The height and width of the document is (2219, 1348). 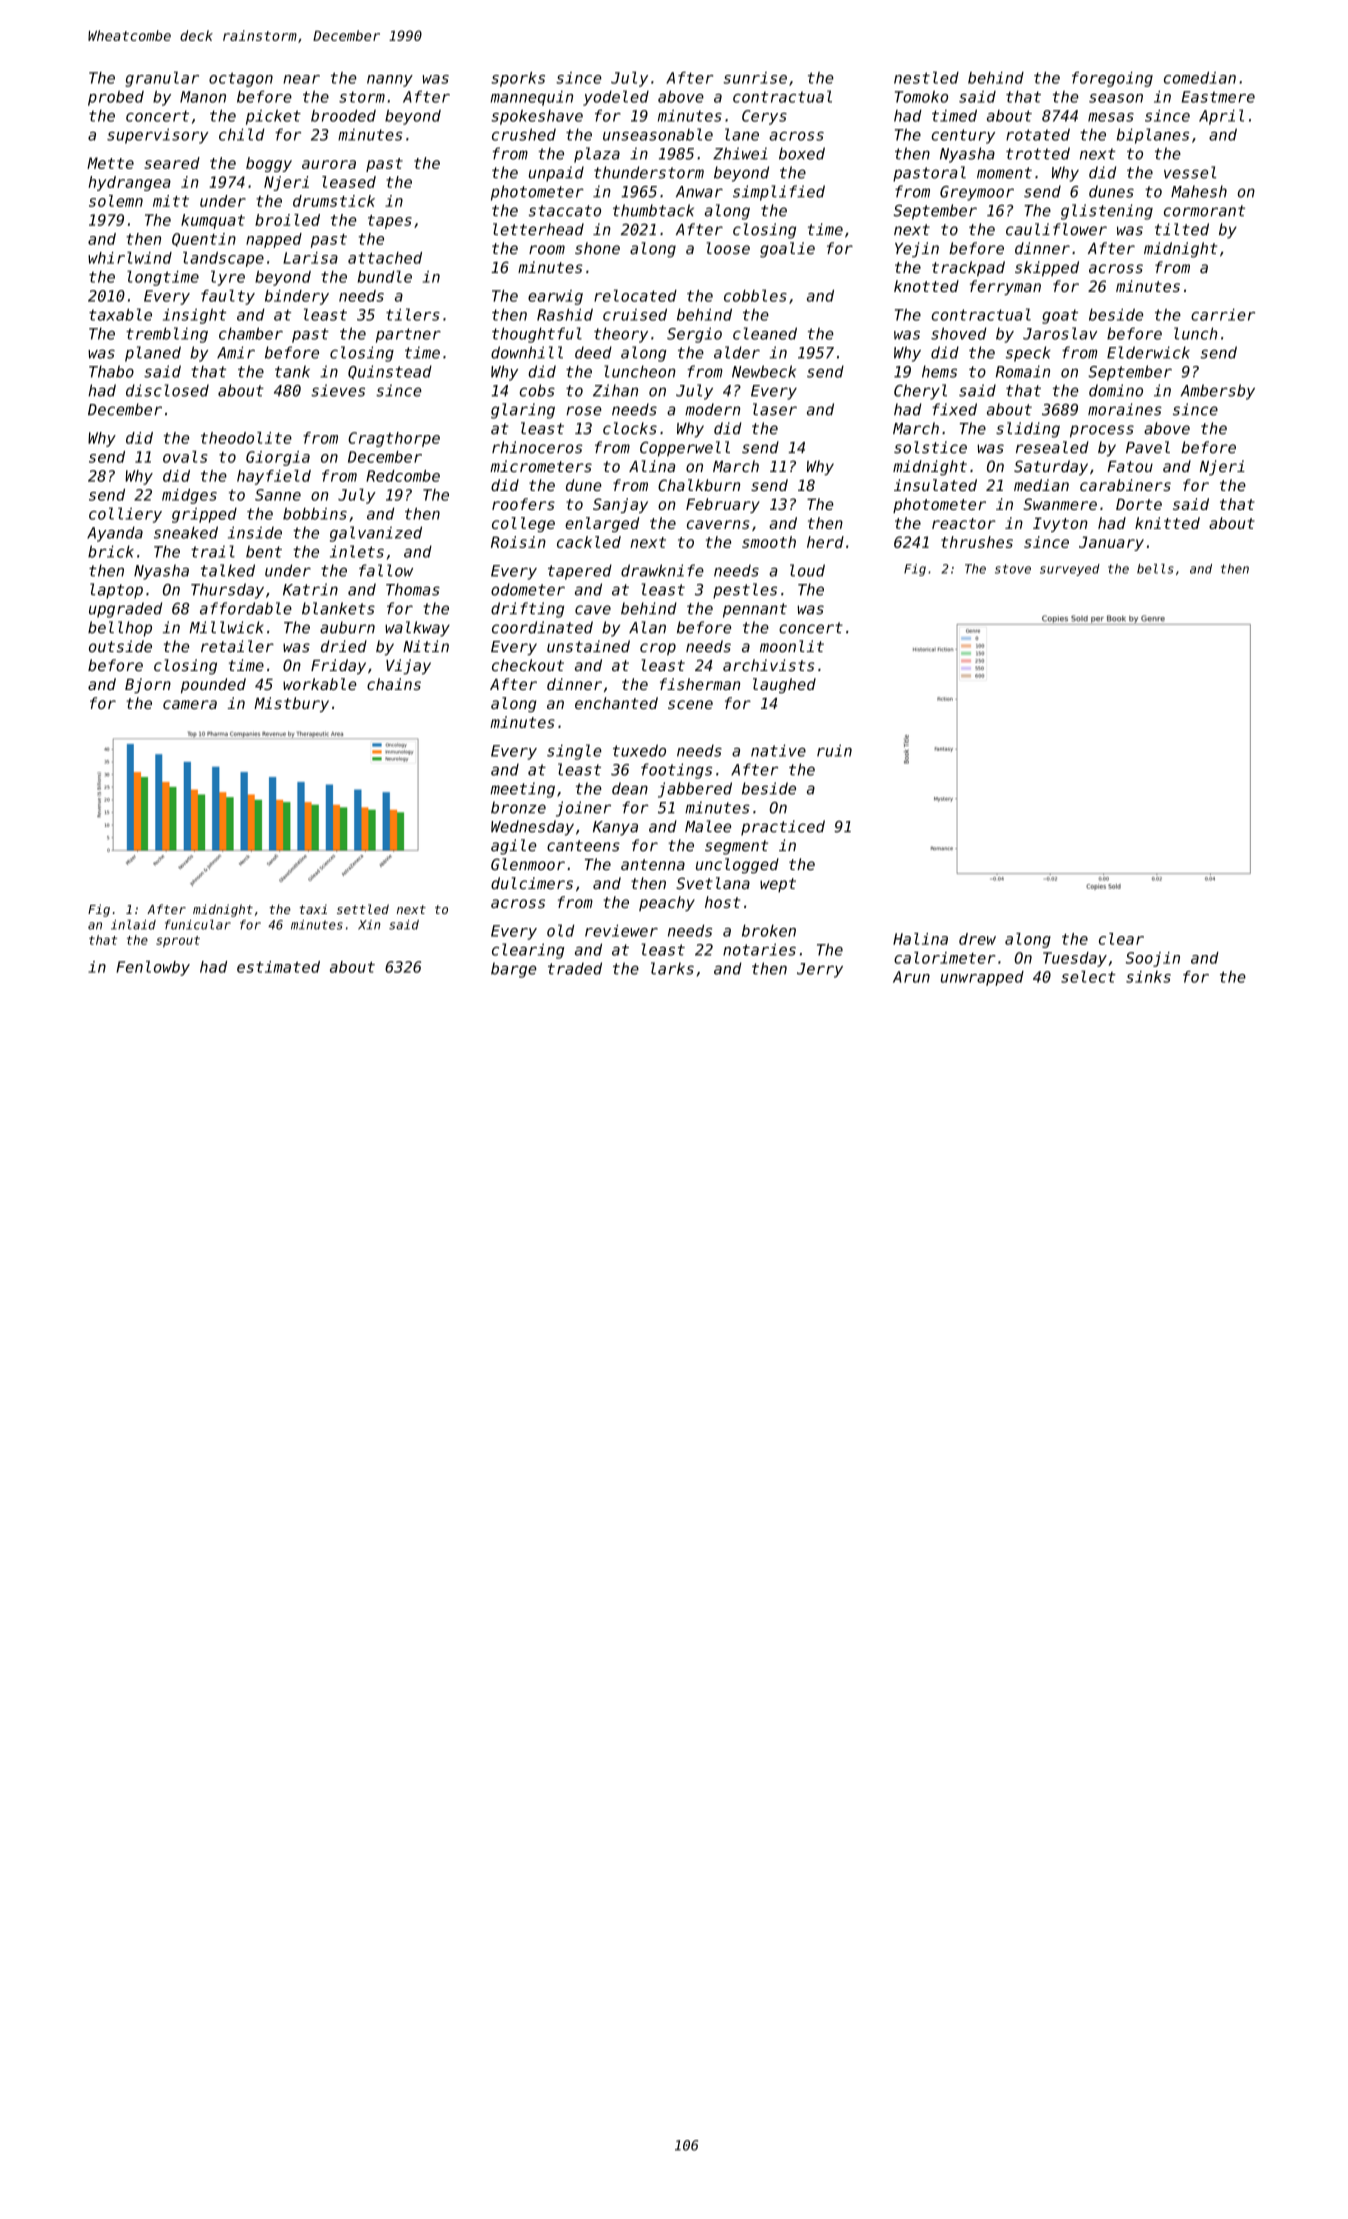 I want to click on Fenlowby, so click(x=153, y=968).
